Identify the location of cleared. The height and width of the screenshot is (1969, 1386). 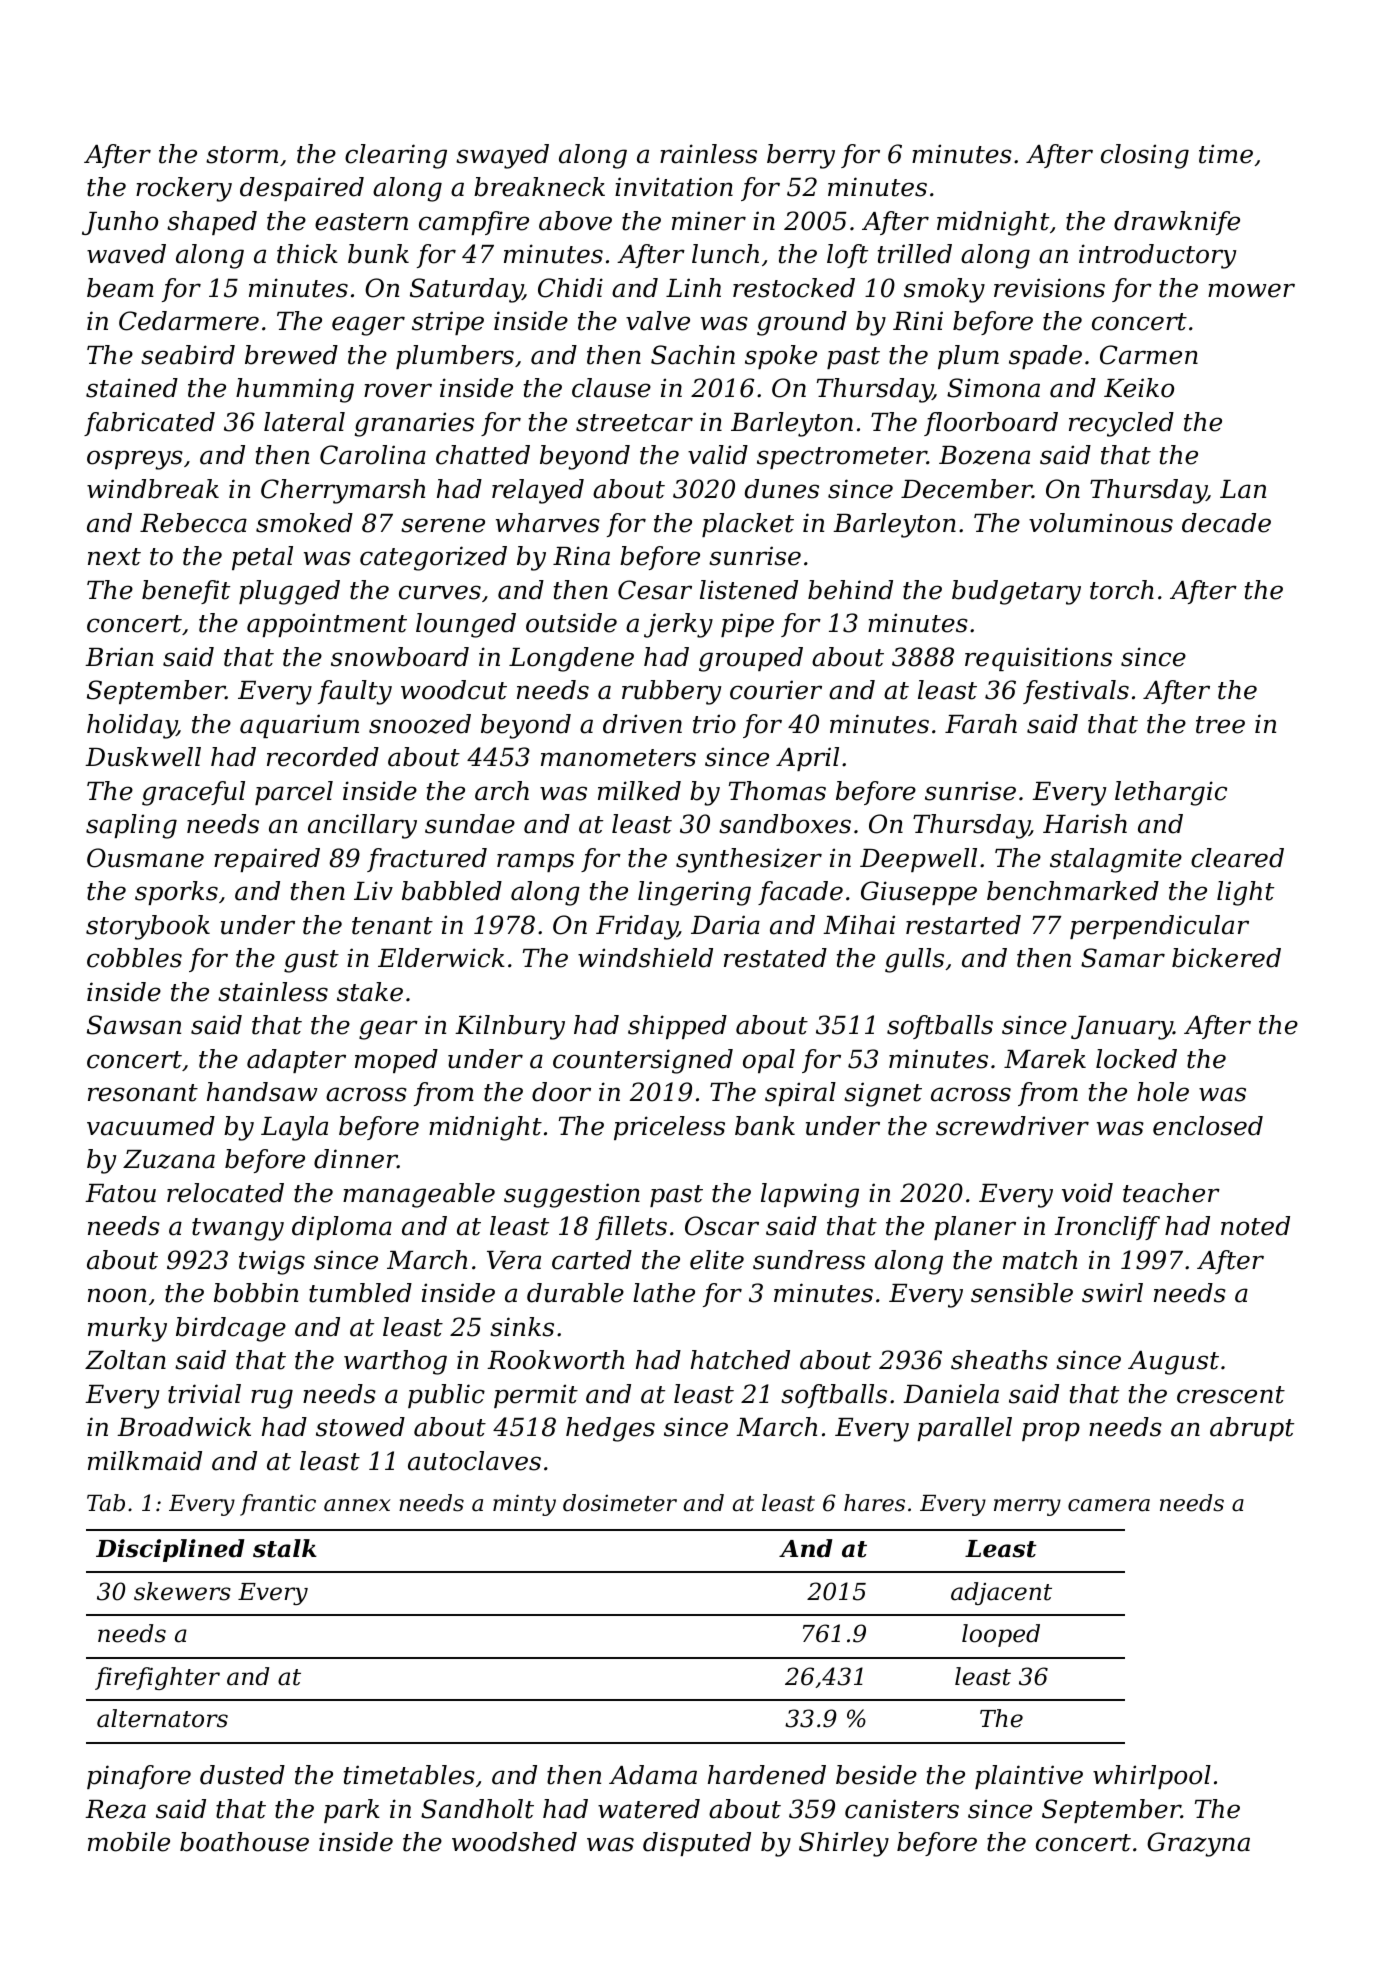
(1237, 858).
